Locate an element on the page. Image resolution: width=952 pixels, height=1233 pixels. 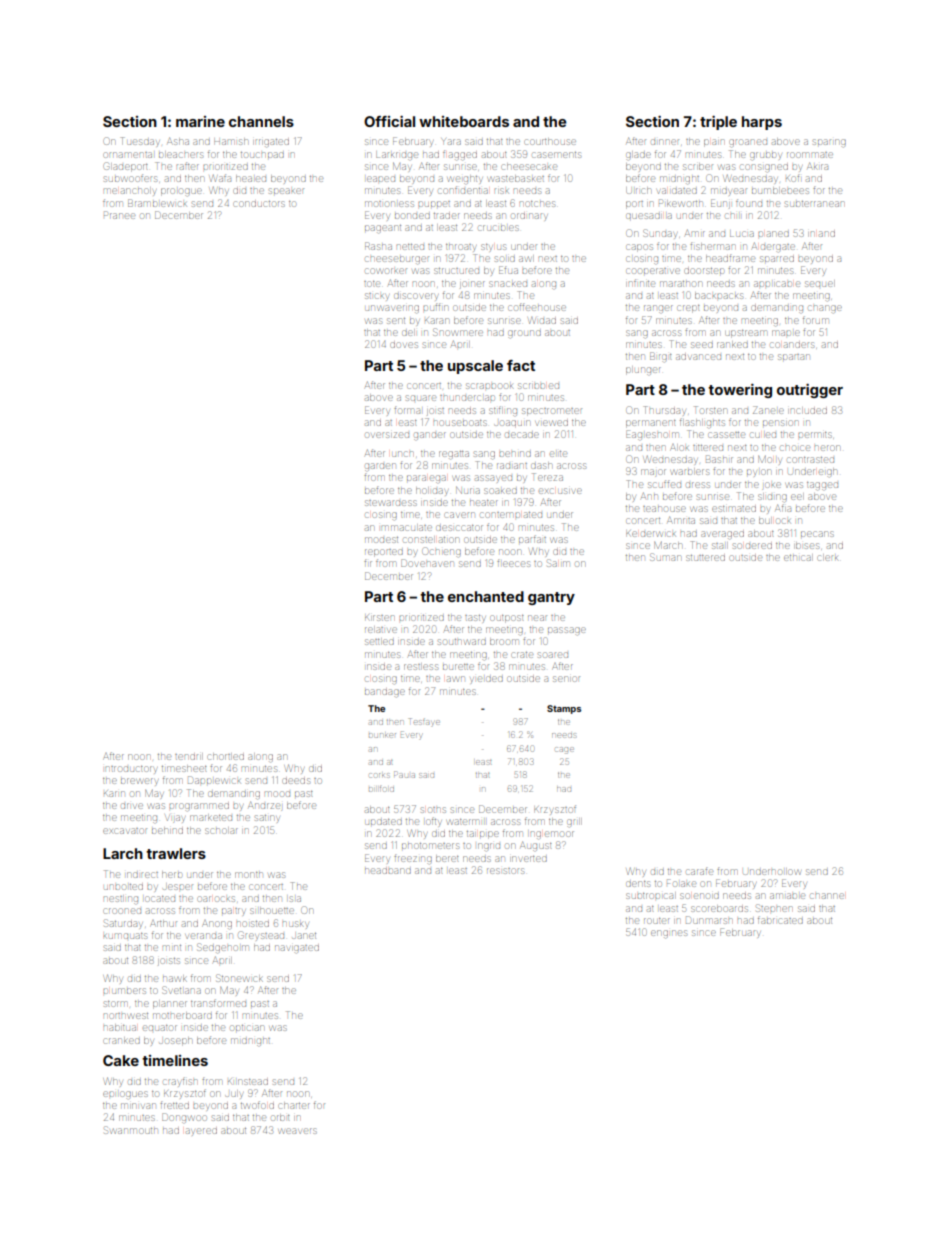
fabricated is located at coordinates (780, 920).
